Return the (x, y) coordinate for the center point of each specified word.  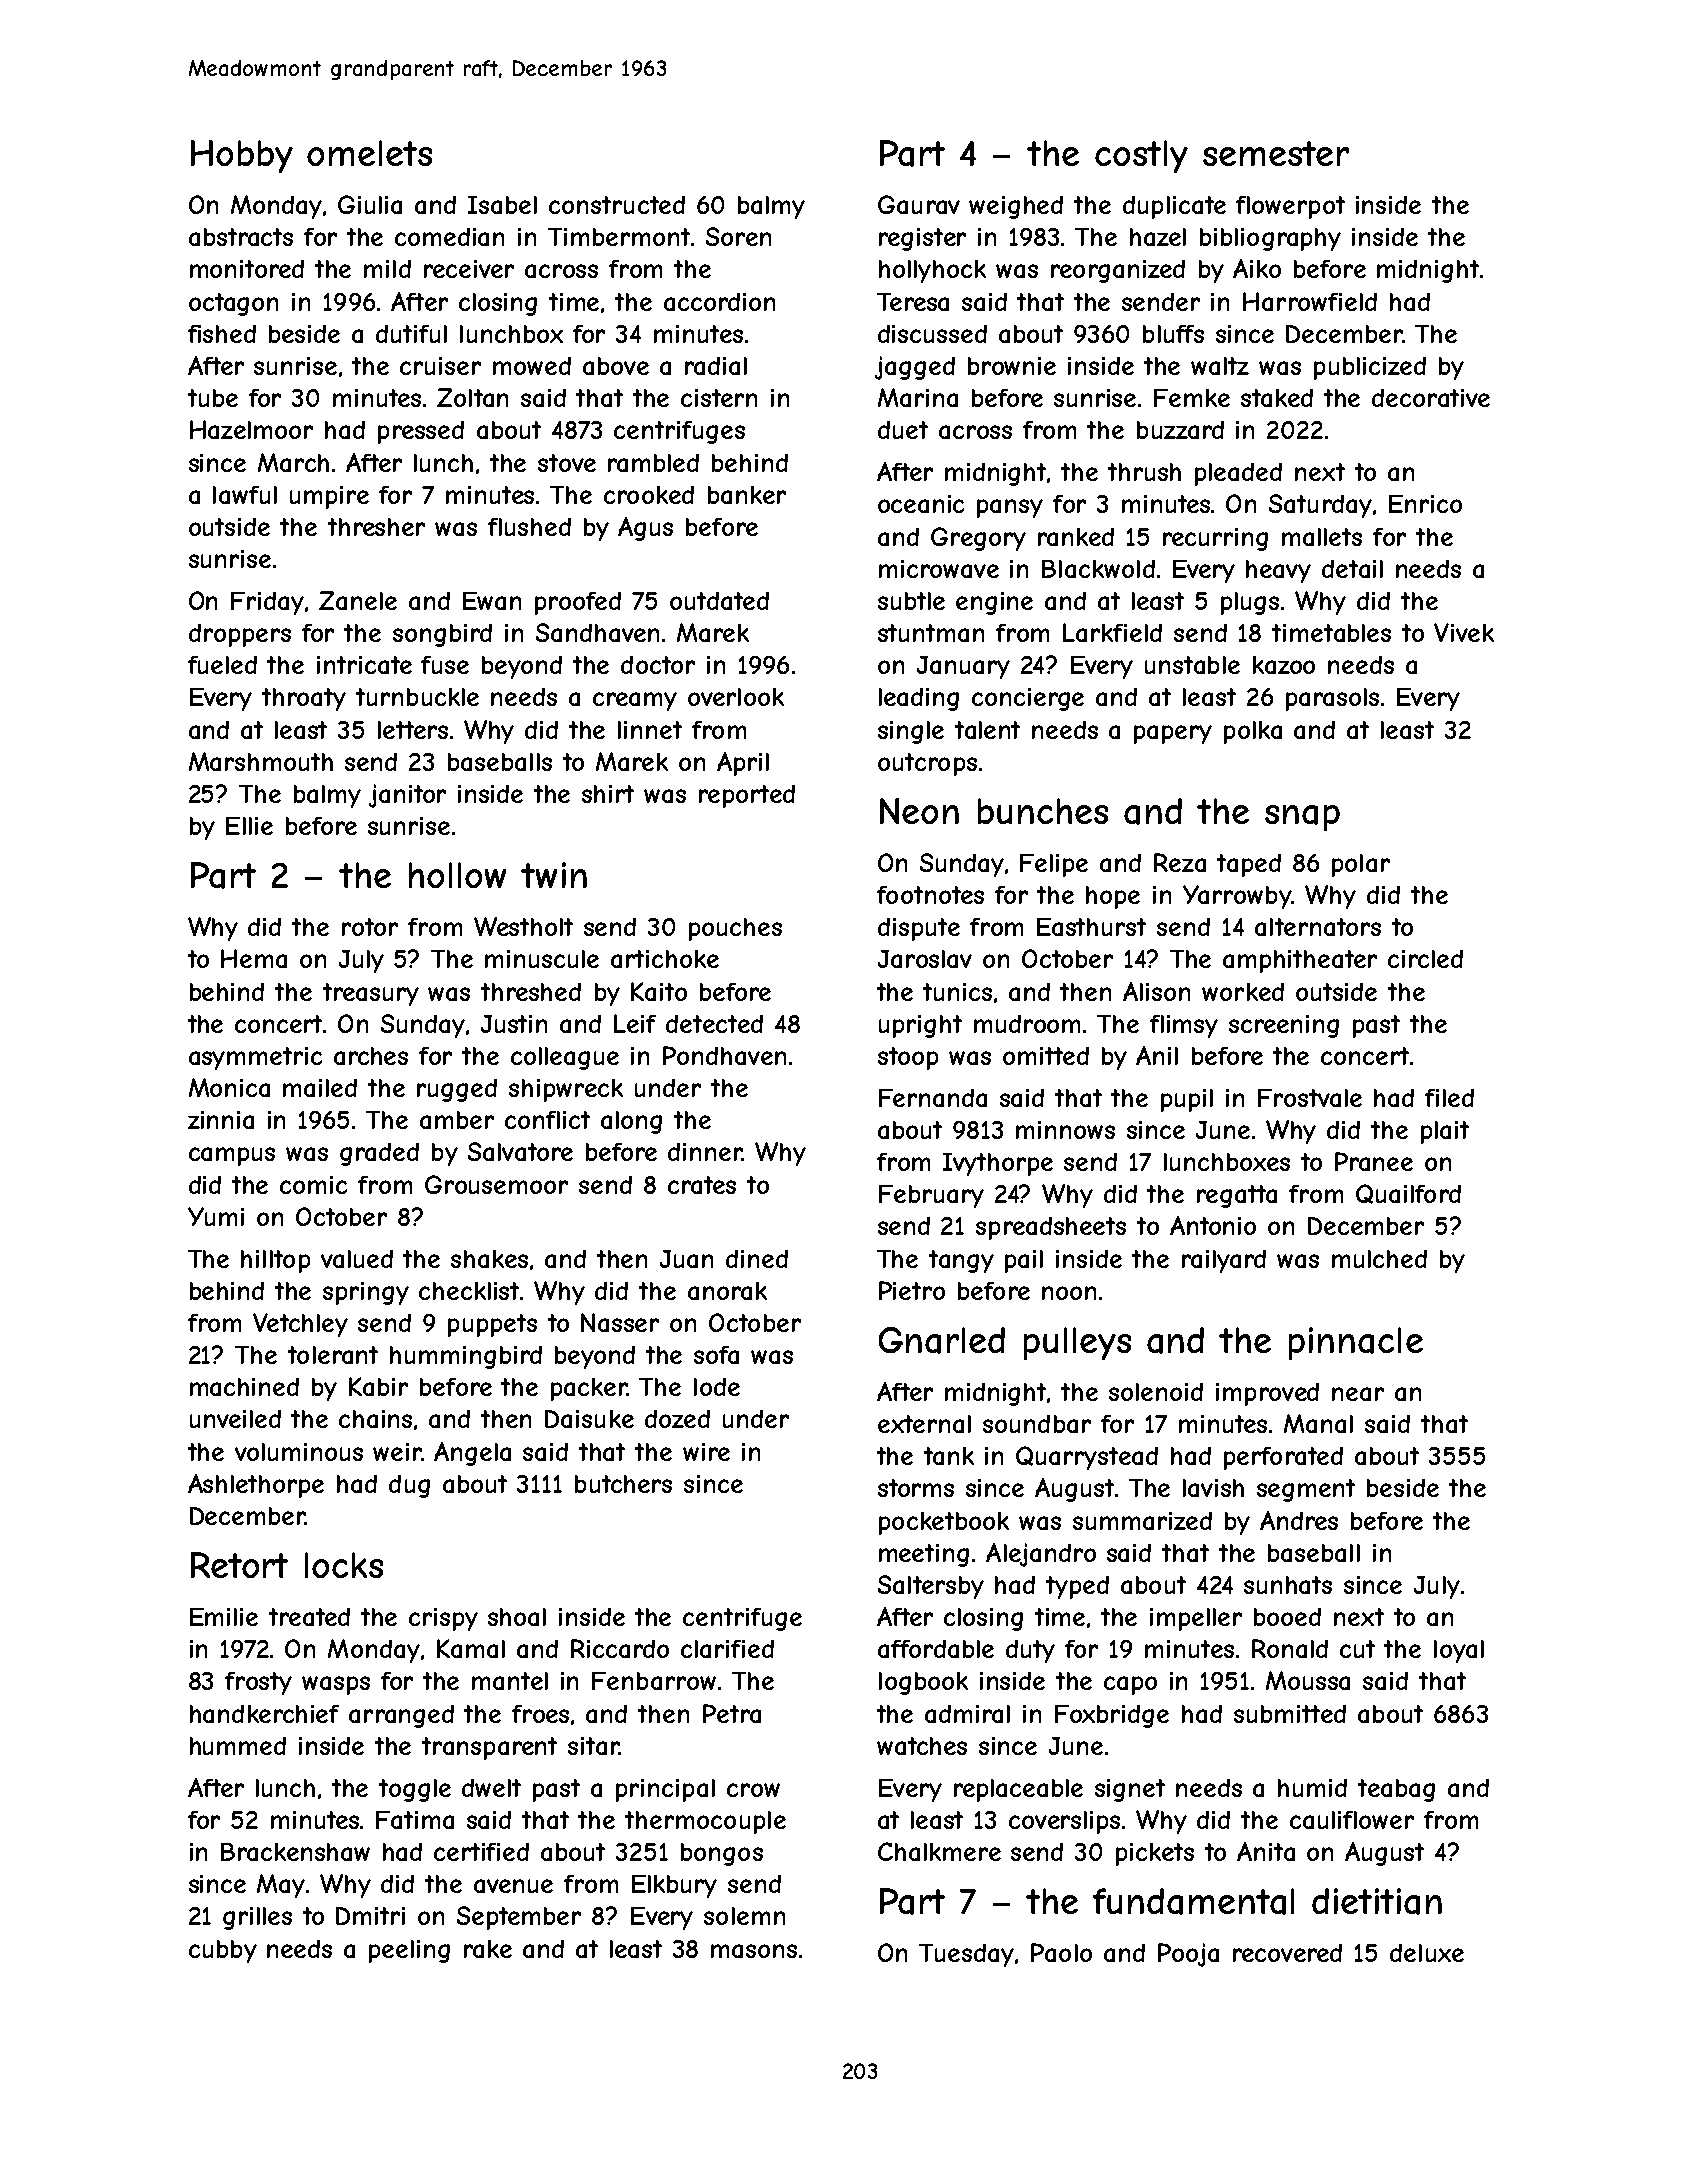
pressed (421, 432)
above (616, 366)
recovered (1287, 1953)
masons (754, 1951)
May (281, 1886)
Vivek (1464, 632)
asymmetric (255, 1058)
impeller (1196, 1619)
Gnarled (942, 1340)
